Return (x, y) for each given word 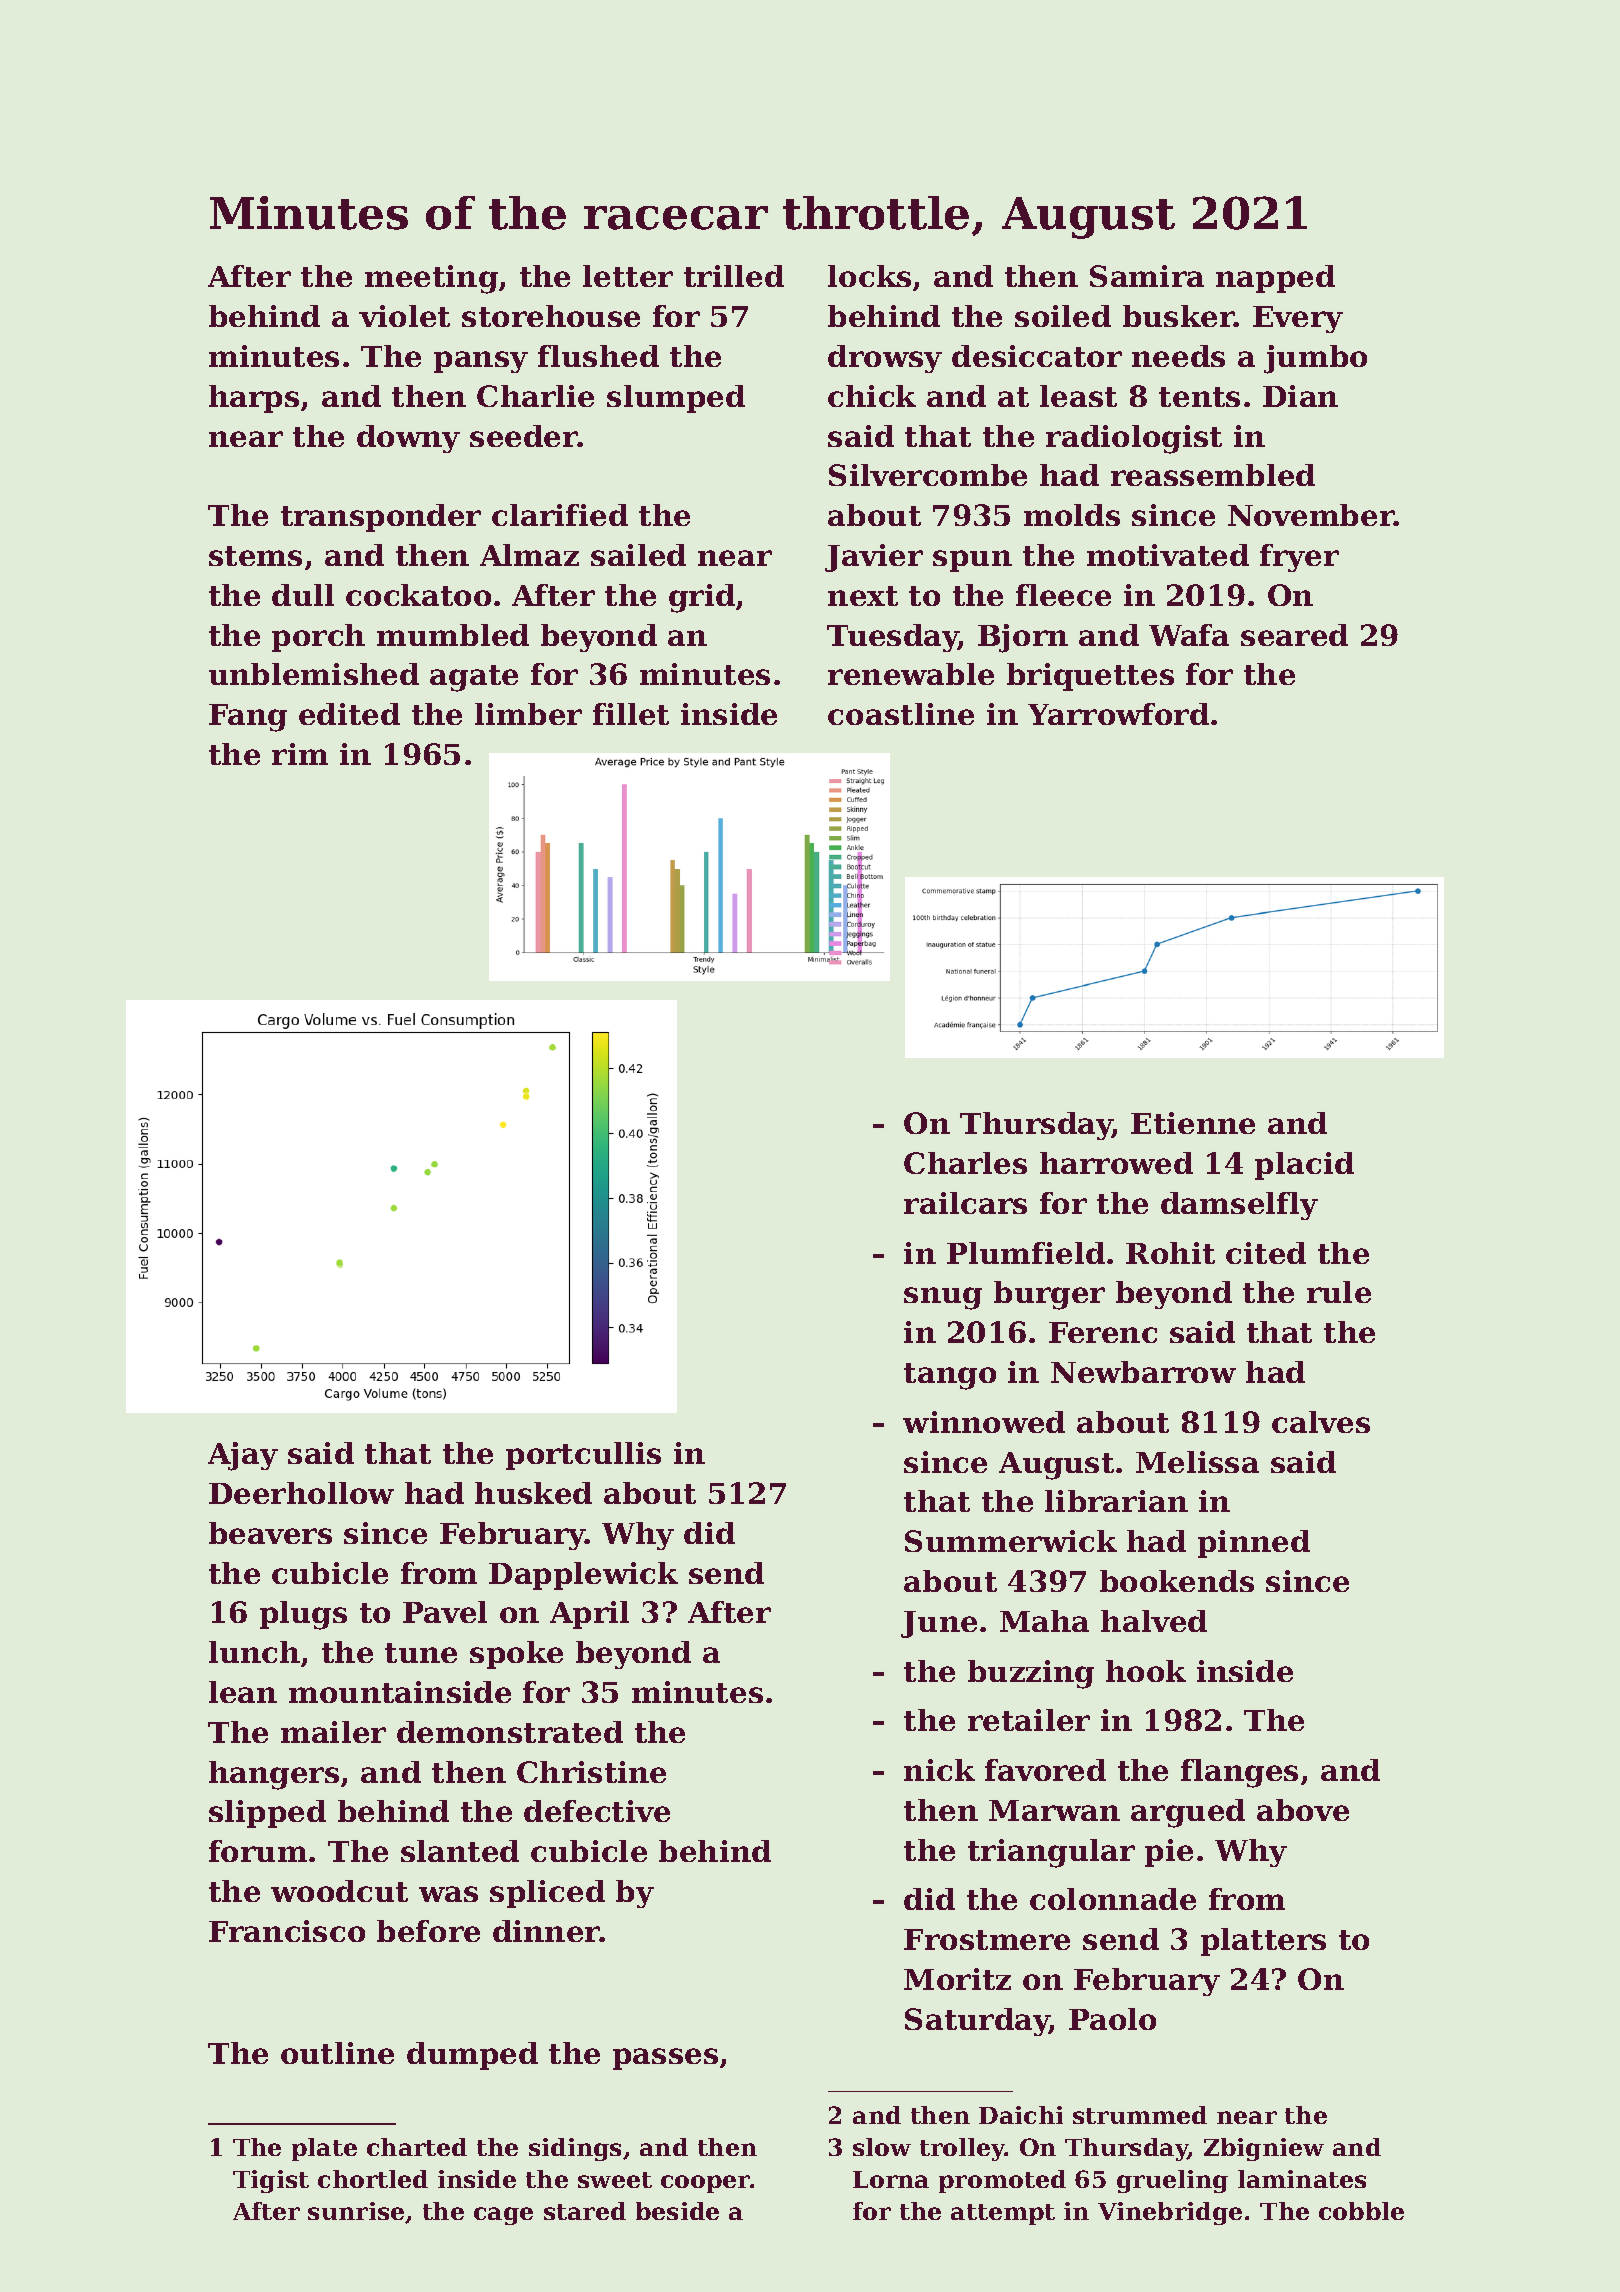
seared (1294, 635)
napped (1275, 279)
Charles (965, 1163)
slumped (676, 399)
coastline (901, 714)
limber (528, 714)
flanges (1239, 1773)
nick (939, 1770)
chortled (373, 2179)
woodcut (339, 1891)
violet (404, 316)
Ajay (243, 1456)
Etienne (1193, 1123)
